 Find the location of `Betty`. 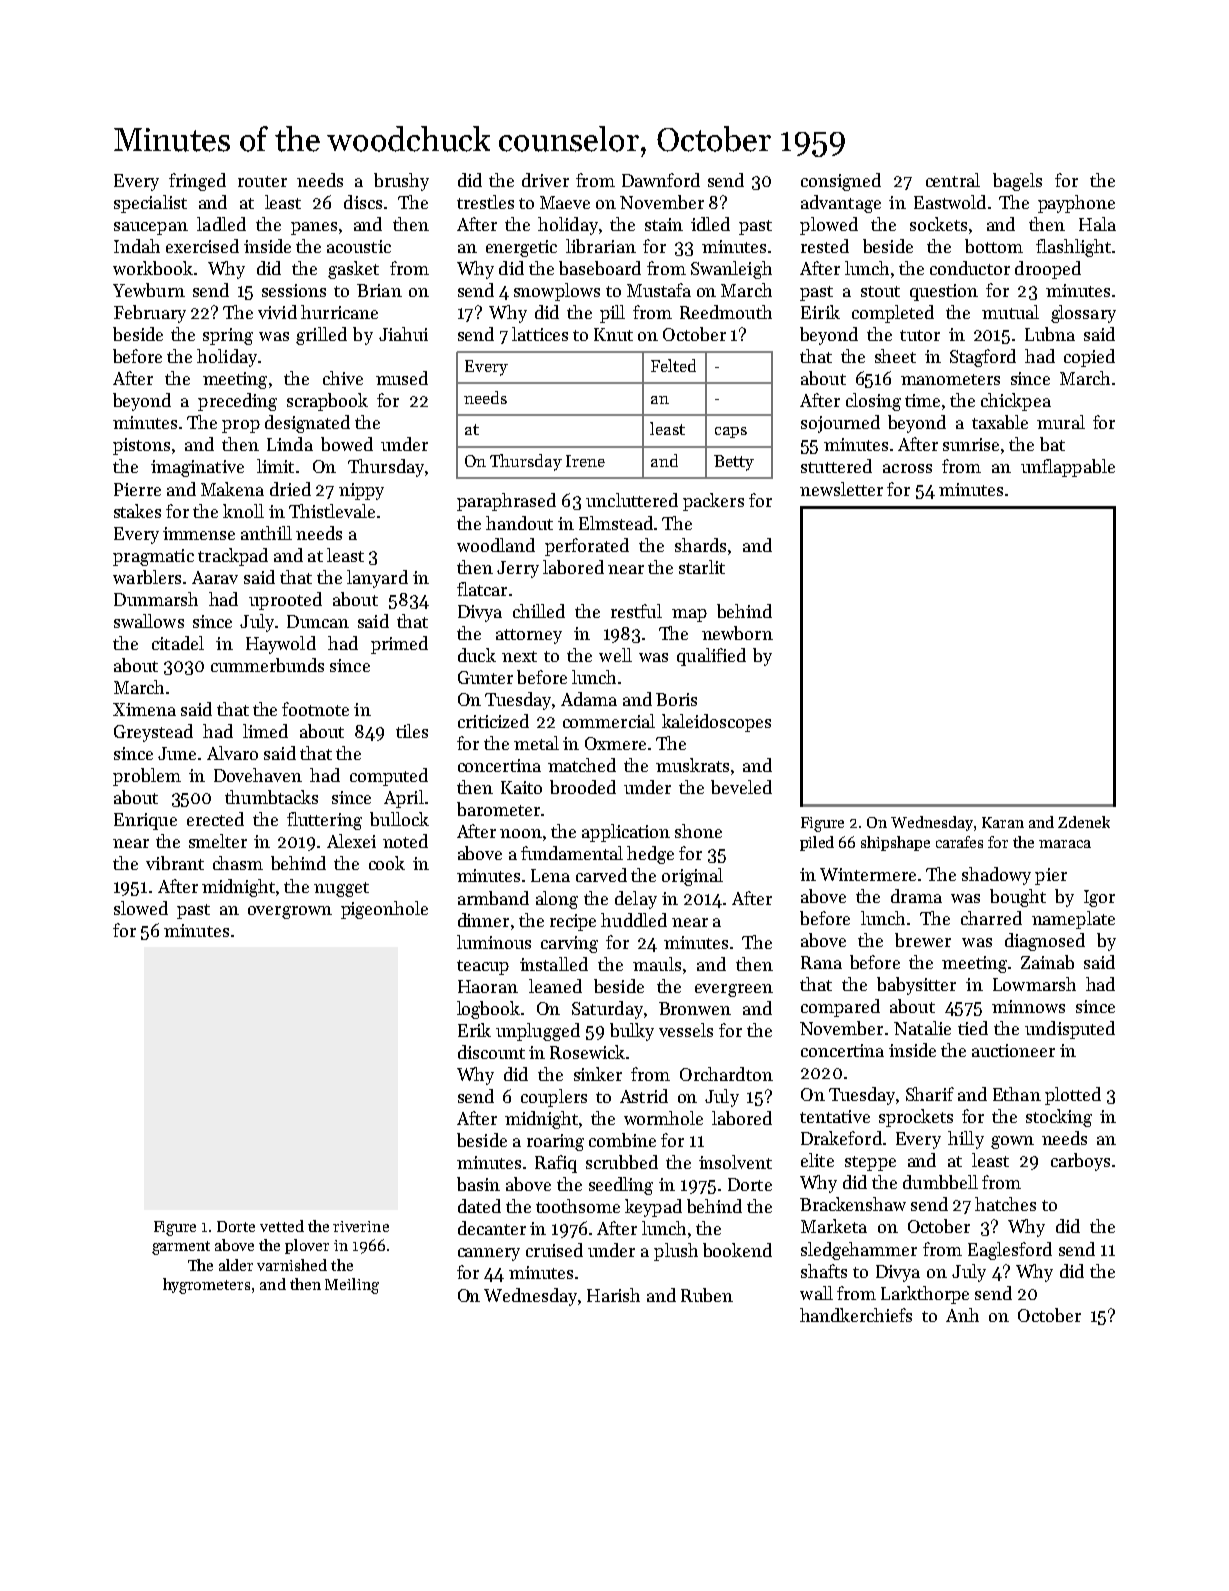

Betty is located at coordinates (734, 463).
